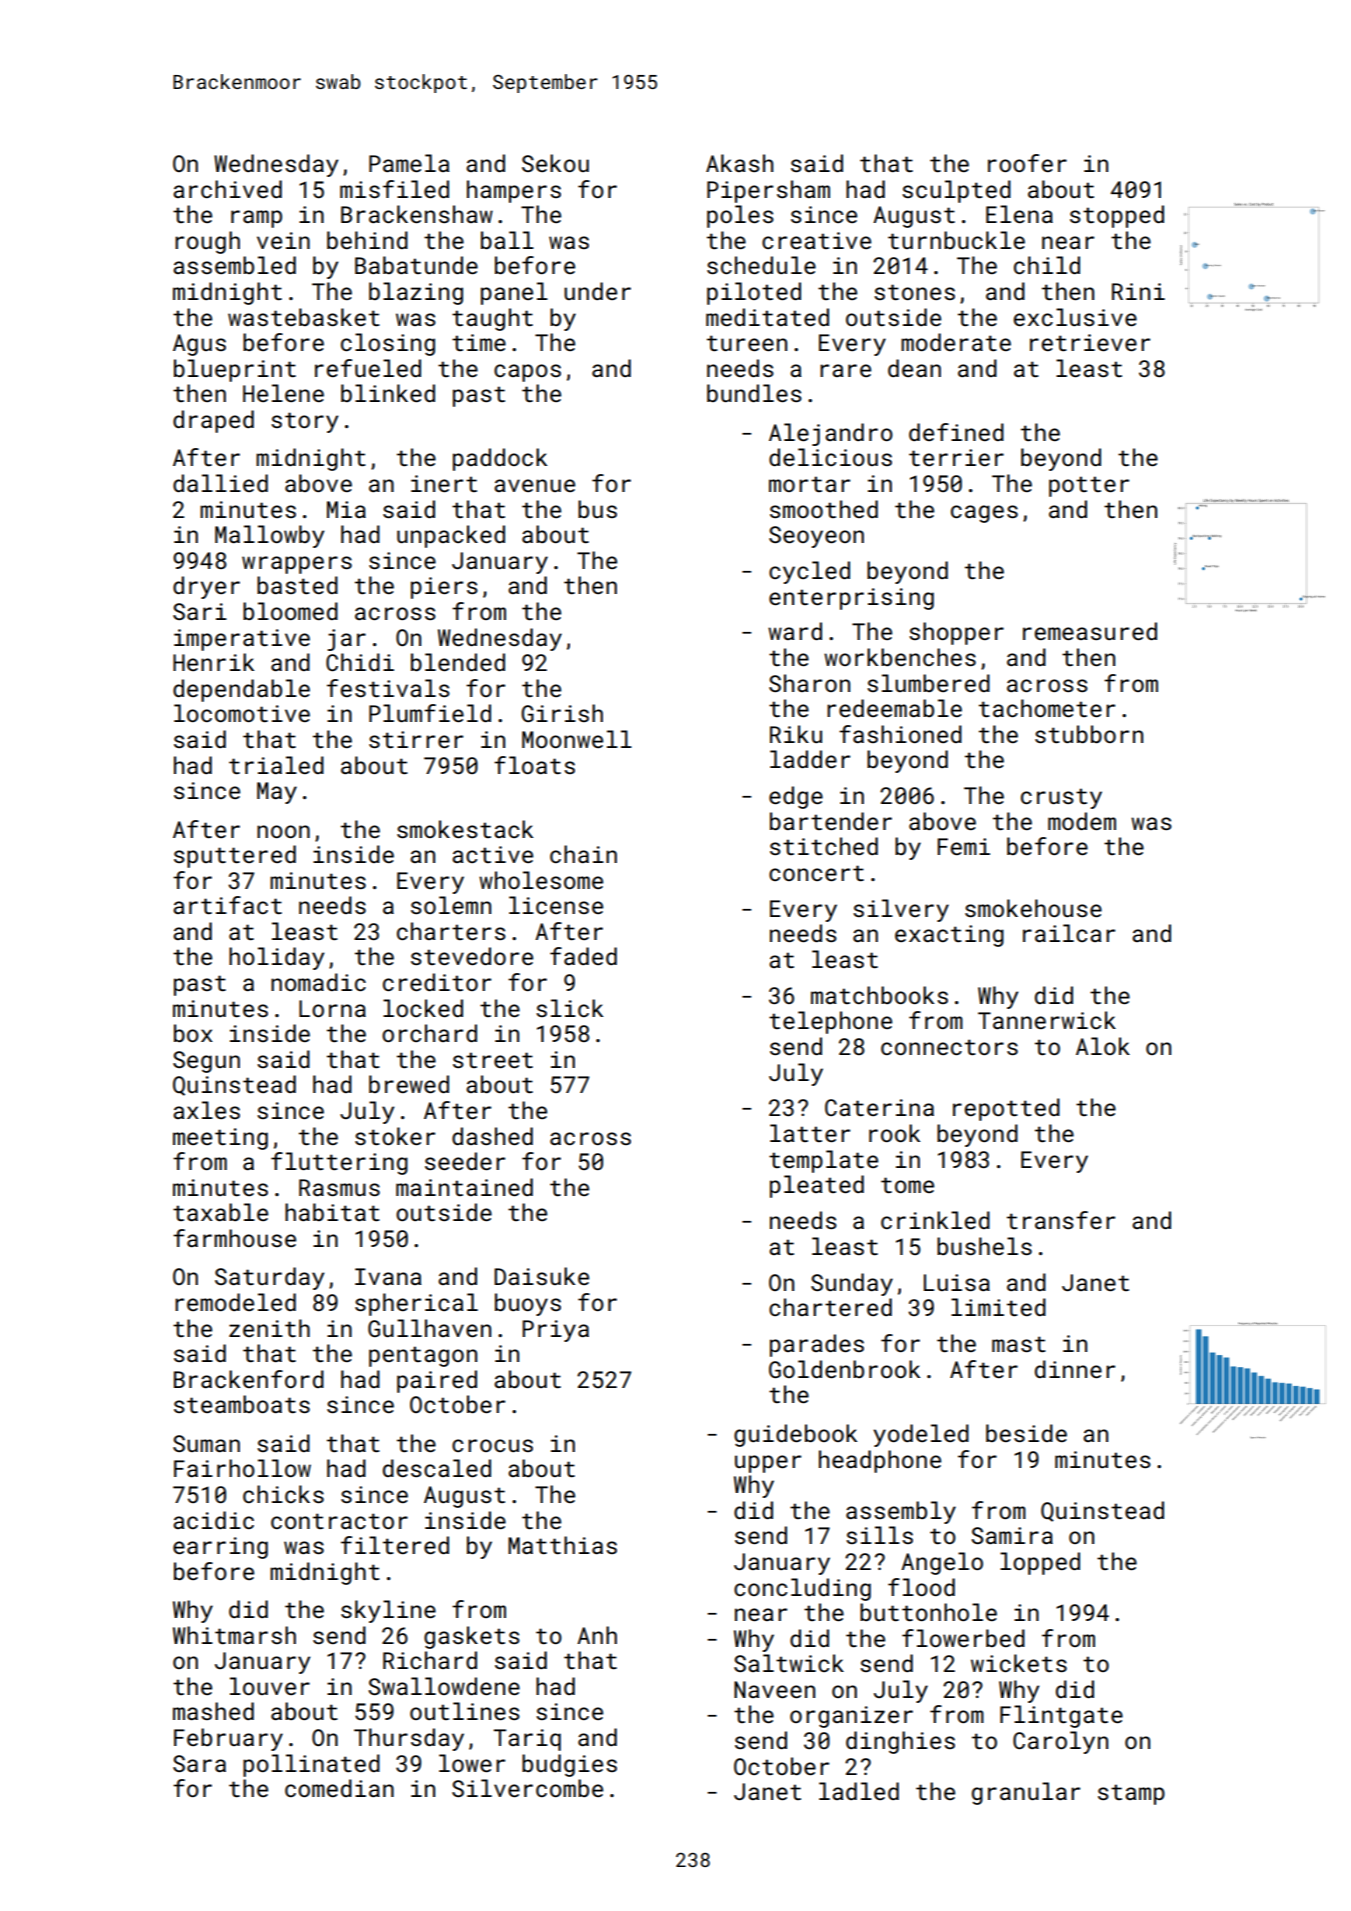 This screenshot has height=1911, width=1351. I want to click on retriever, so click(1090, 342).
